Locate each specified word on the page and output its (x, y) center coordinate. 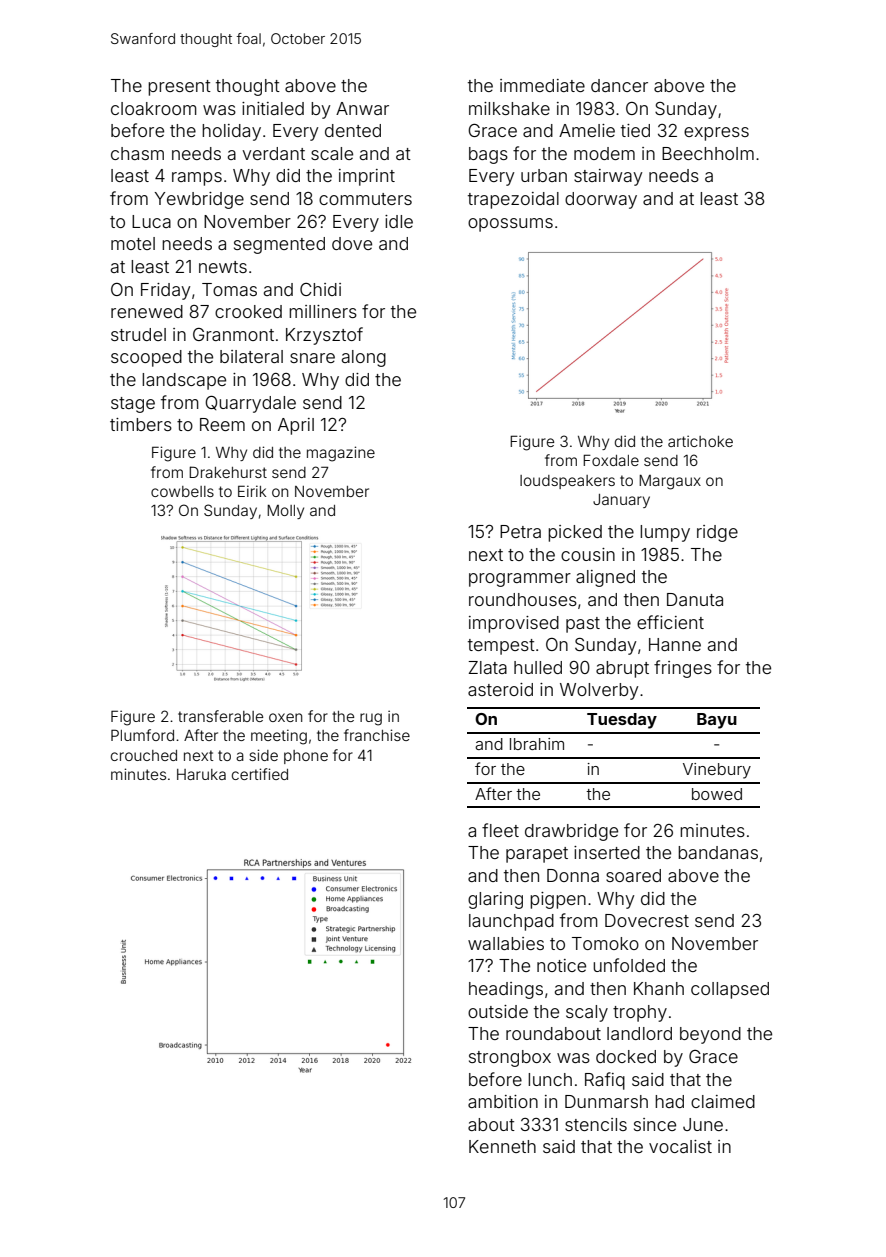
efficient (670, 622)
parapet (537, 855)
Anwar (362, 108)
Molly (285, 512)
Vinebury (717, 771)
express (716, 134)
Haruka (201, 774)
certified (260, 774)
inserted (607, 852)
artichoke (700, 441)
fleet (500, 830)
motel (133, 243)
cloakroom (154, 108)
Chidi (320, 289)
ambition (503, 1101)
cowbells (182, 491)
